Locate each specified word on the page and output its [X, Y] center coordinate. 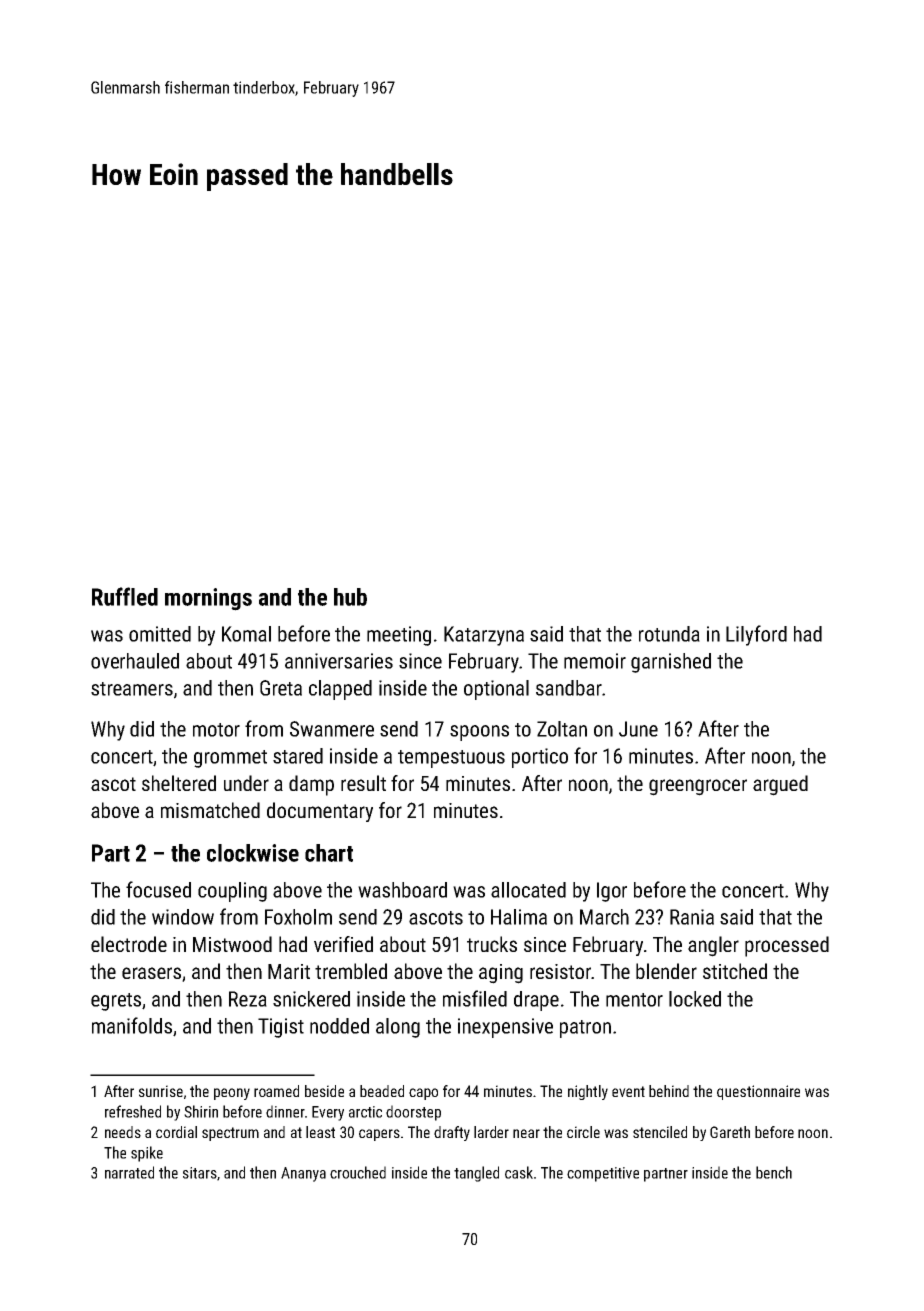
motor [216, 730]
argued [780, 785]
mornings [208, 599]
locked [695, 999]
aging [501, 974]
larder [491, 1132]
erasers [151, 973]
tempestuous [451, 759]
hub [350, 597]
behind [669, 1091]
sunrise [161, 1091]
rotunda [669, 634]
